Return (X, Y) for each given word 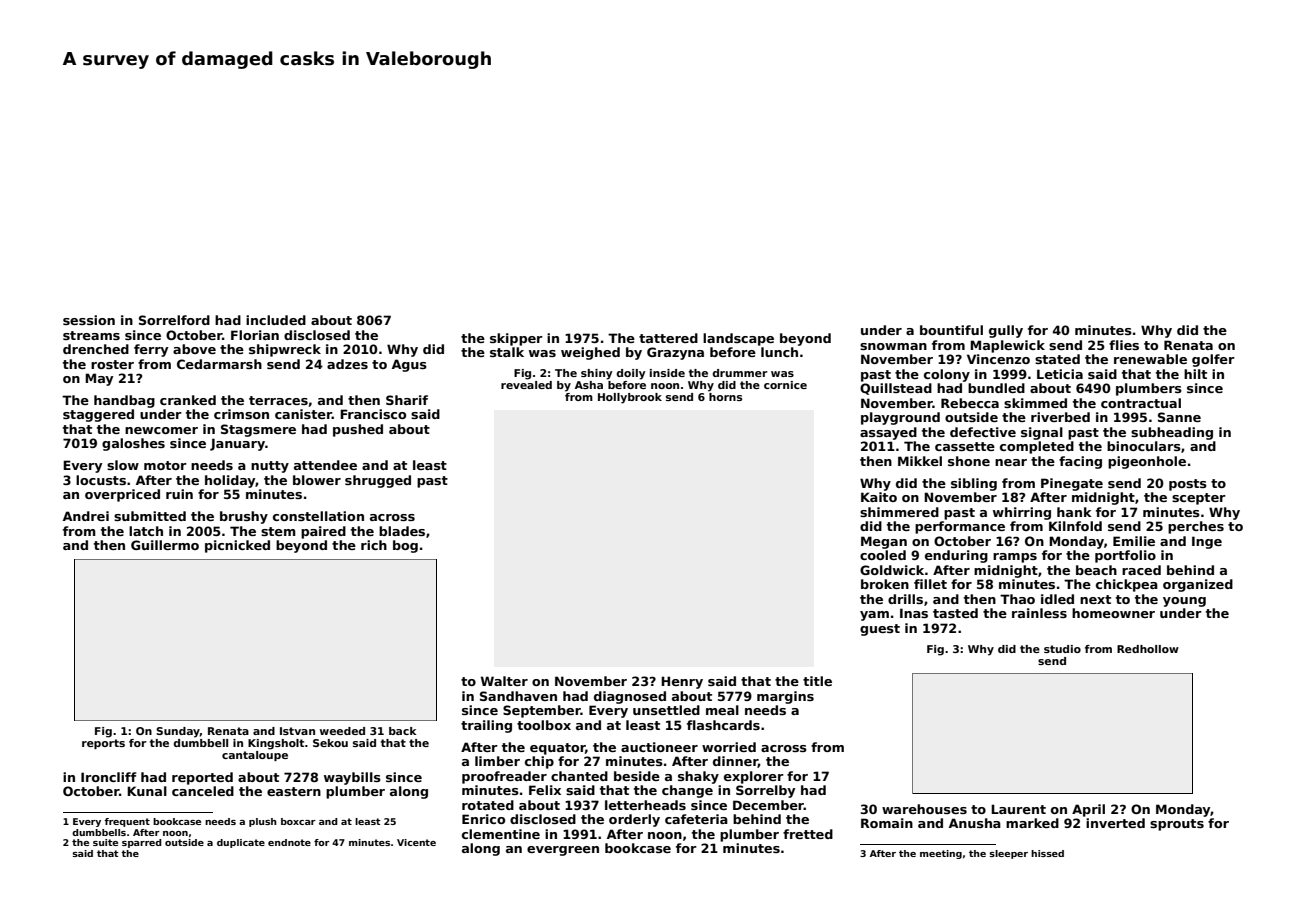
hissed (1047, 853)
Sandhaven (518, 696)
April (1088, 810)
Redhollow (1148, 649)
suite (105, 842)
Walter (504, 681)
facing (1080, 462)
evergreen (563, 851)
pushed (358, 430)
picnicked (237, 546)
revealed (526, 385)
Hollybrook (630, 398)
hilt (1195, 374)
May (99, 379)
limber (497, 761)
